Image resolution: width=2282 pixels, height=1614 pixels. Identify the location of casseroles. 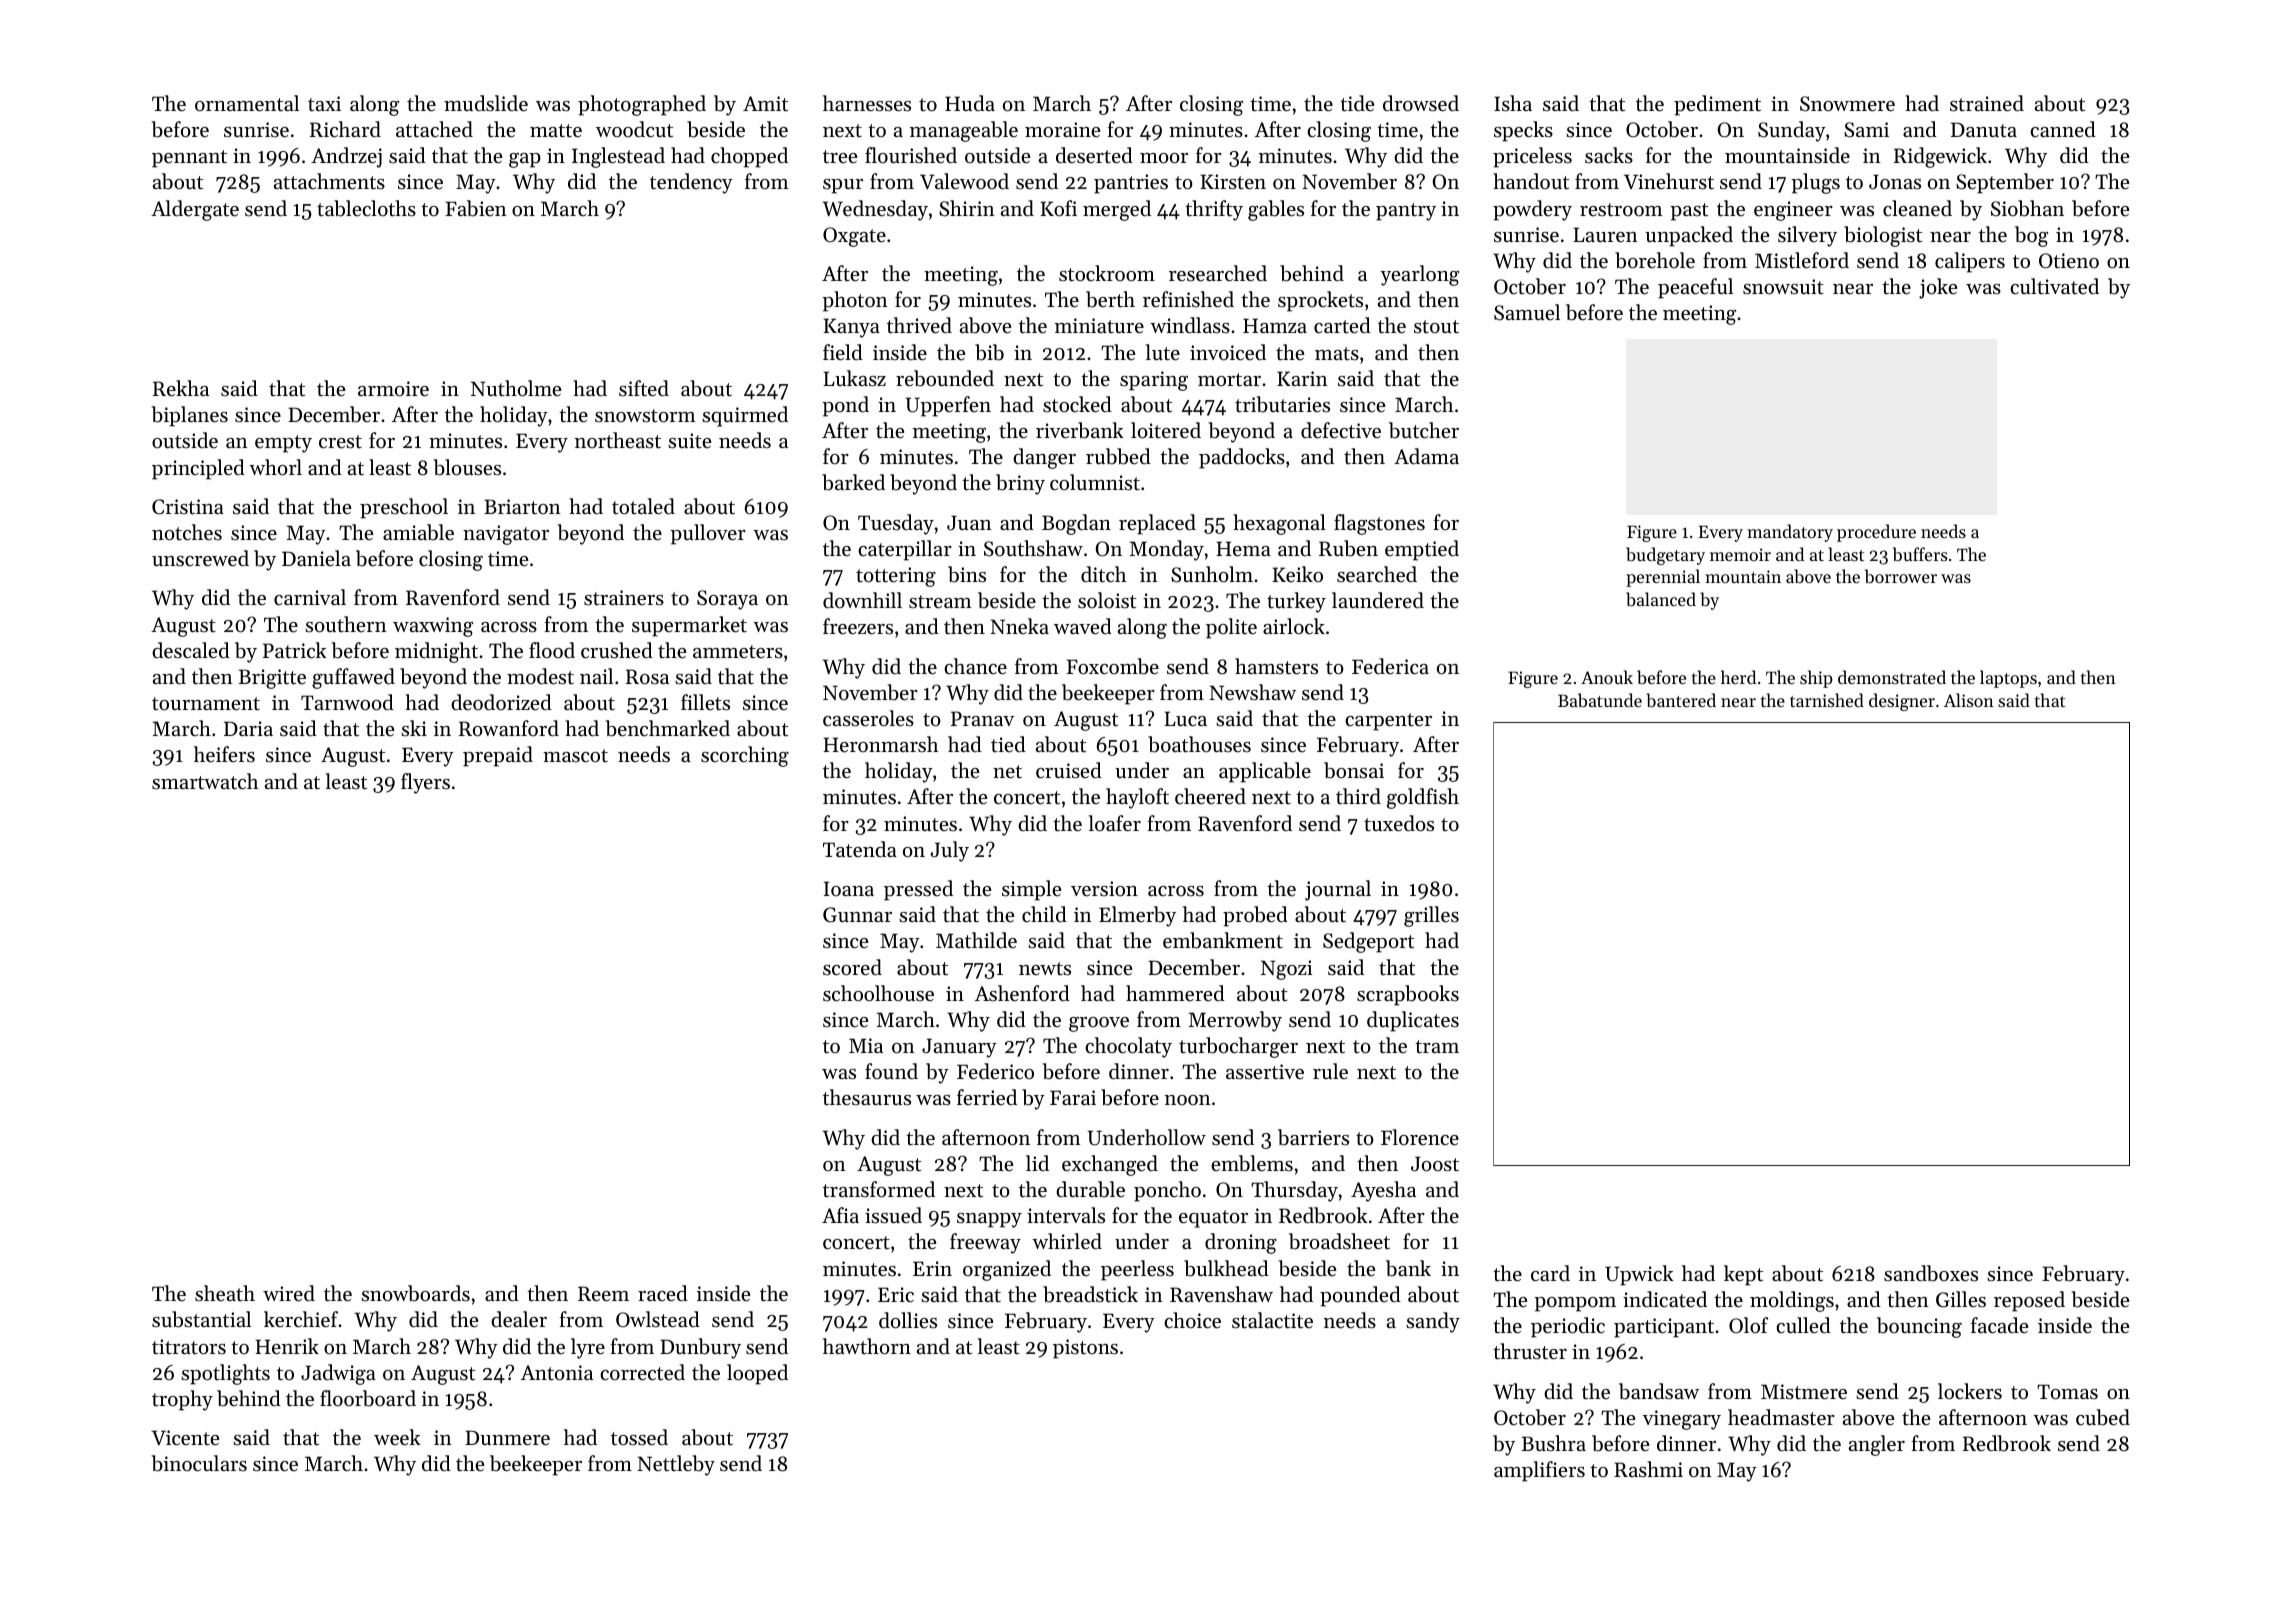
(868, 718).
